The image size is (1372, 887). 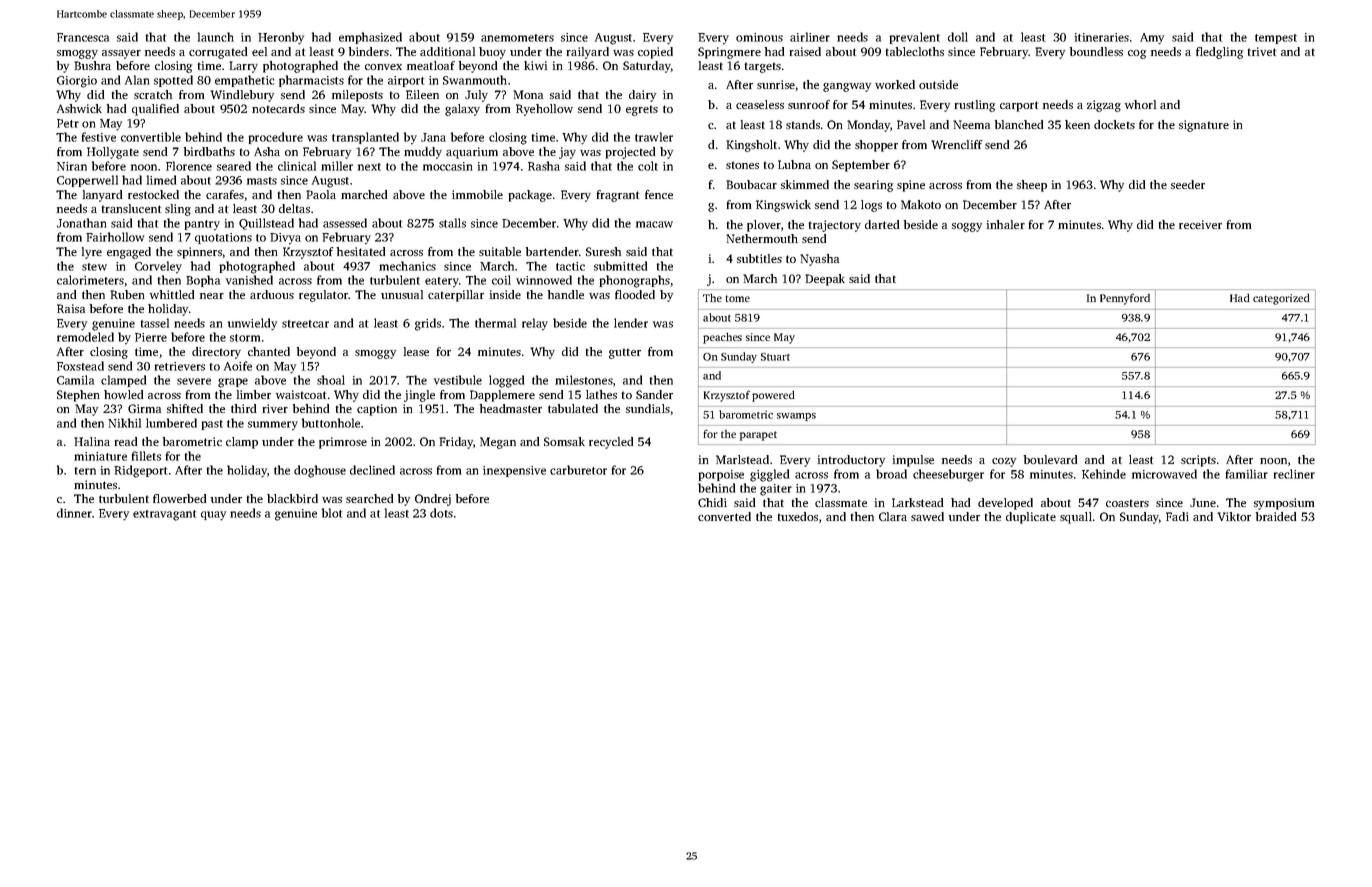 I want to click on tome, so click(x=737, y=298).
